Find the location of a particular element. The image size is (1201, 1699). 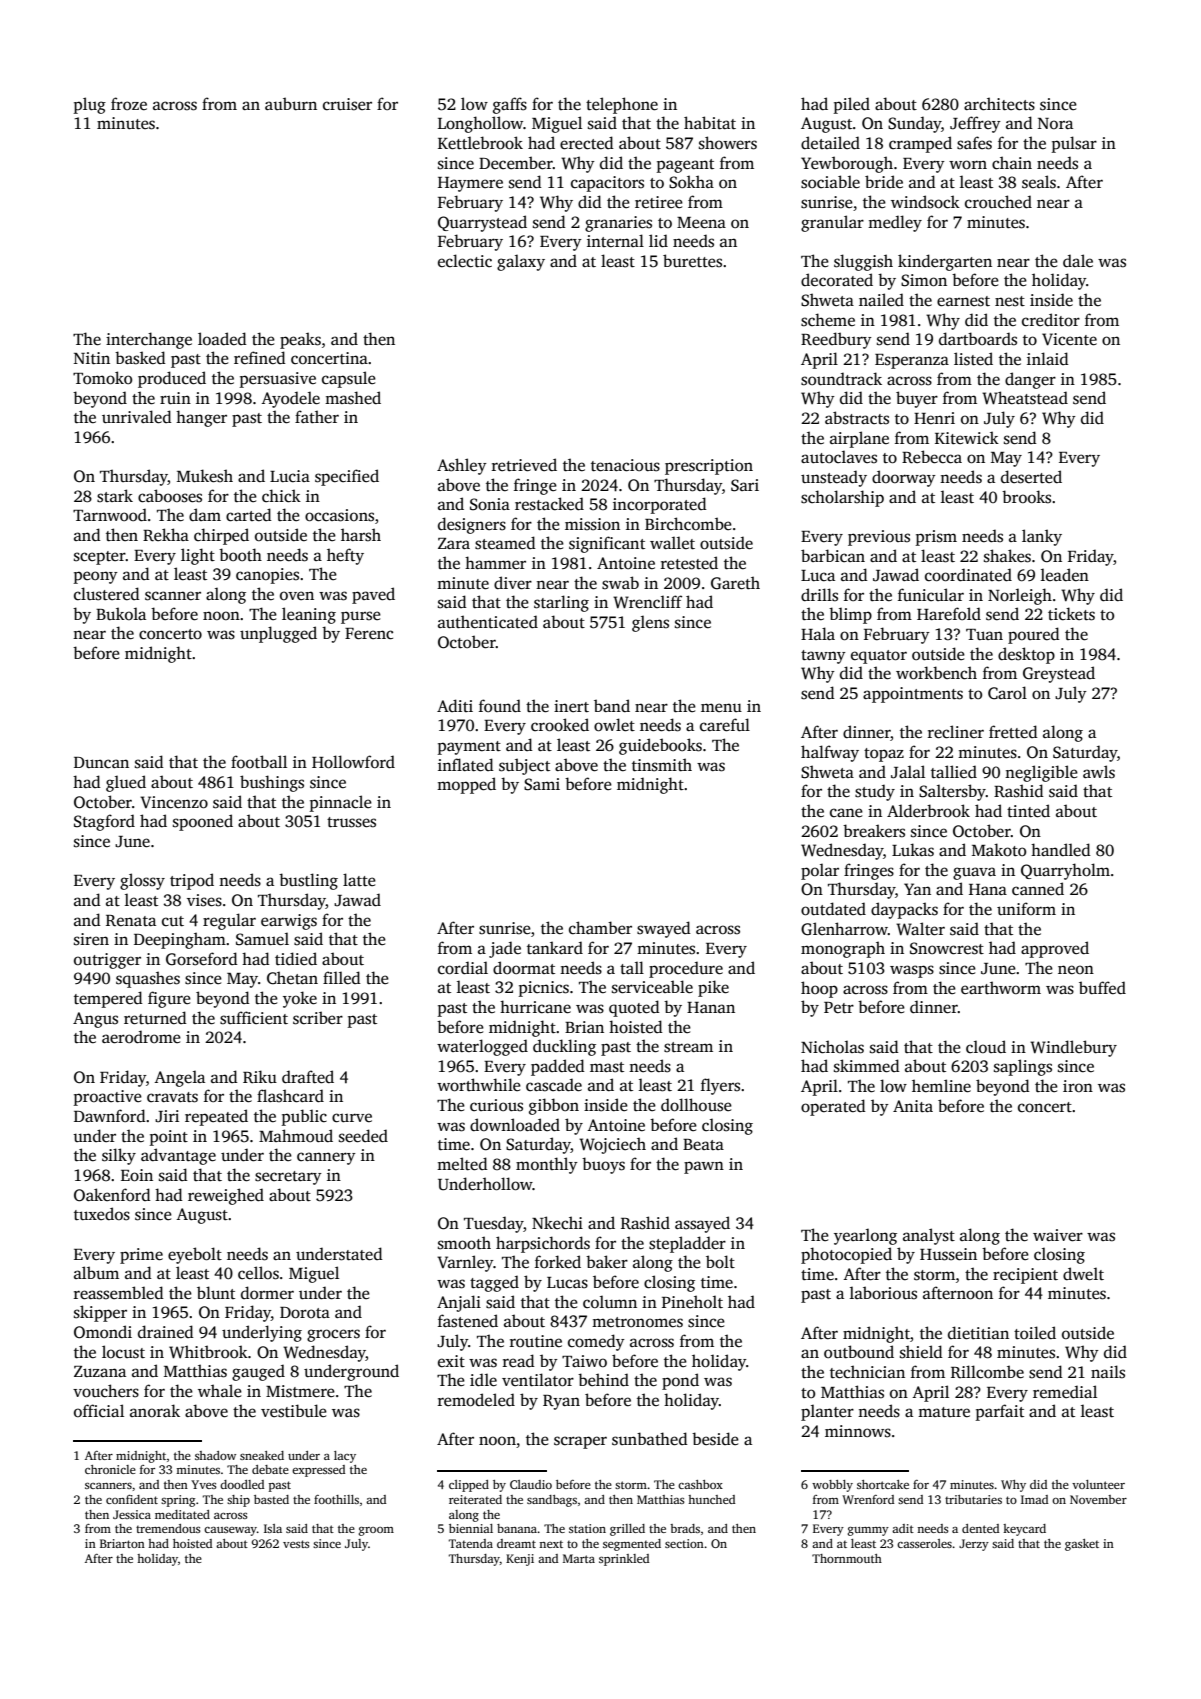

recliner is located at coordinates (956, 732).
